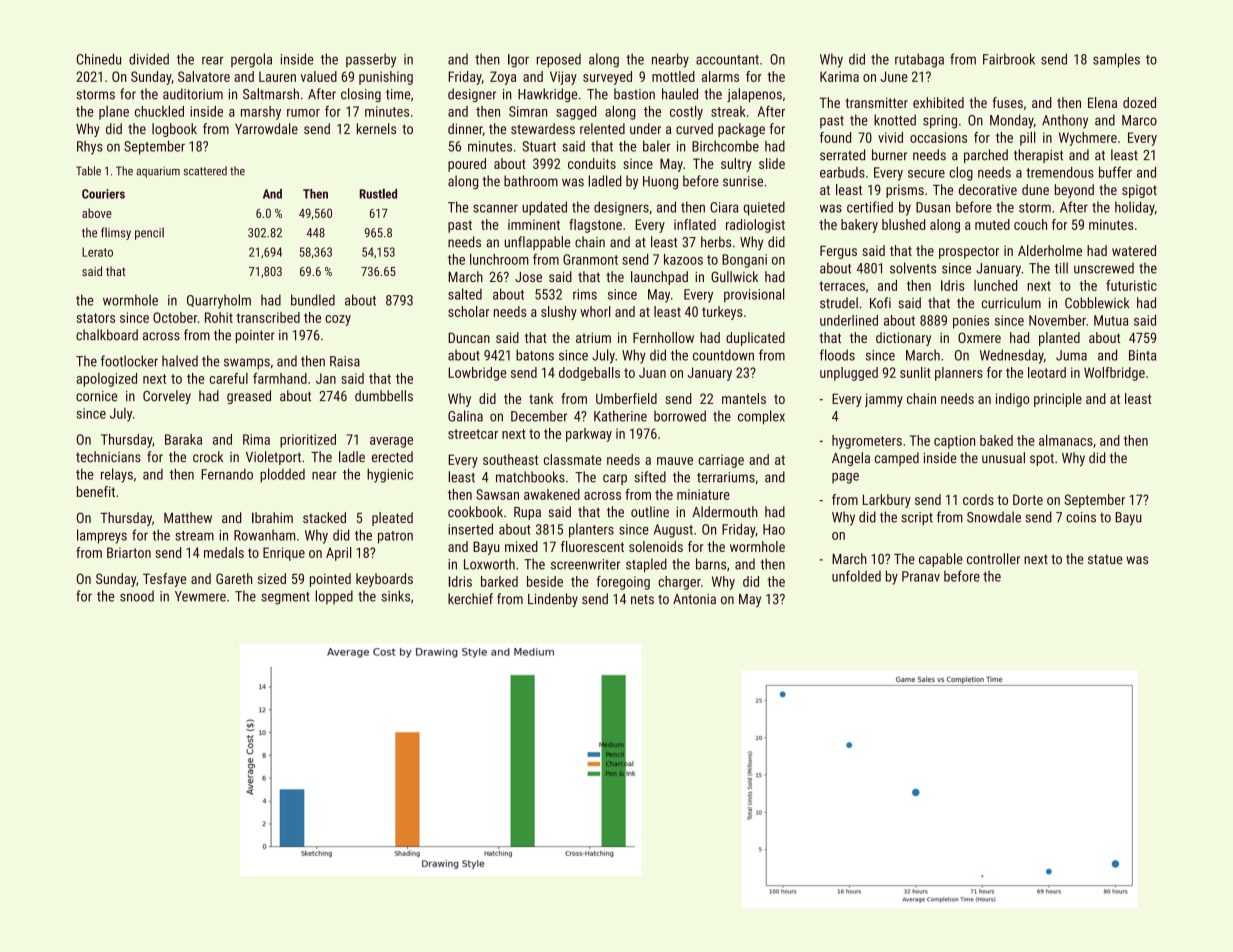  Describe the element at coordinates (1009, 59) in the screenshot. I see `Fairbrook` at that location.
